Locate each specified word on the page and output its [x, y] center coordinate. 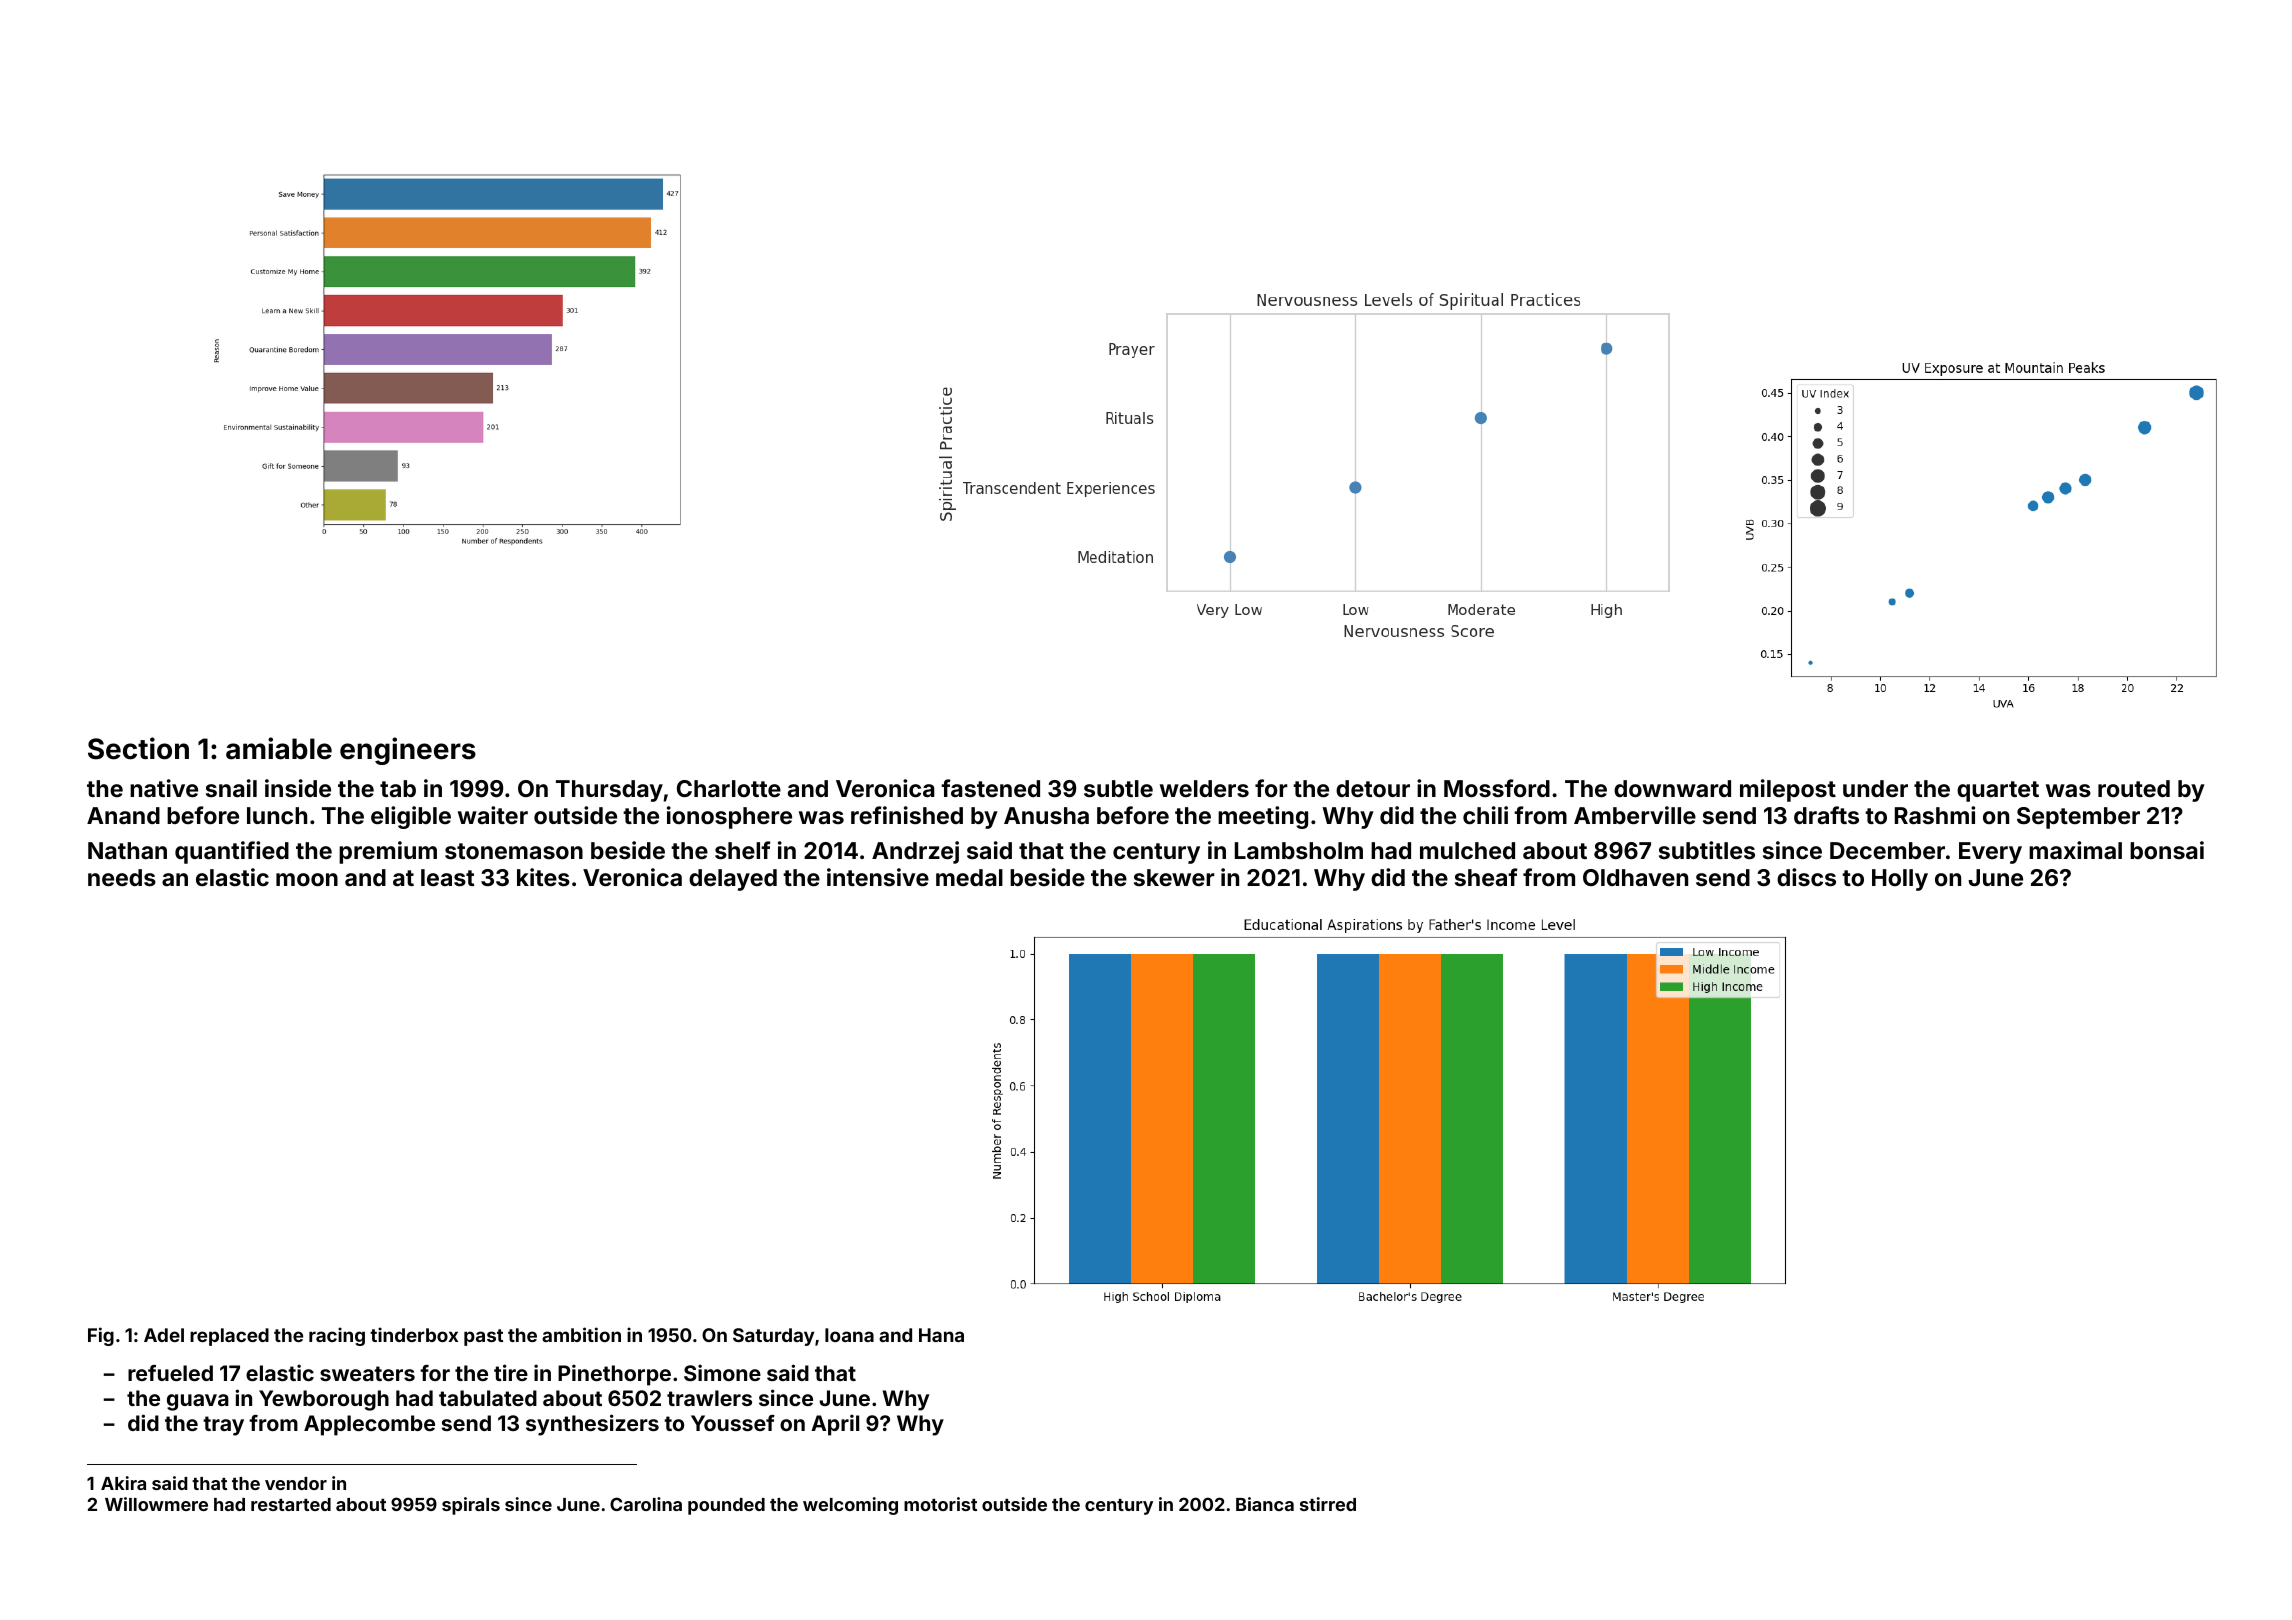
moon [307, 879]
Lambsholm [1299, 850]
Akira [123, 1483]
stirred [1328, 1504]
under [1875, 788]
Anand [123, 815]
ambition [581, 1334]
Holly [1900, 880]
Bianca [1265, 1504]
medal [969, 877]
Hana [941, 1335]
